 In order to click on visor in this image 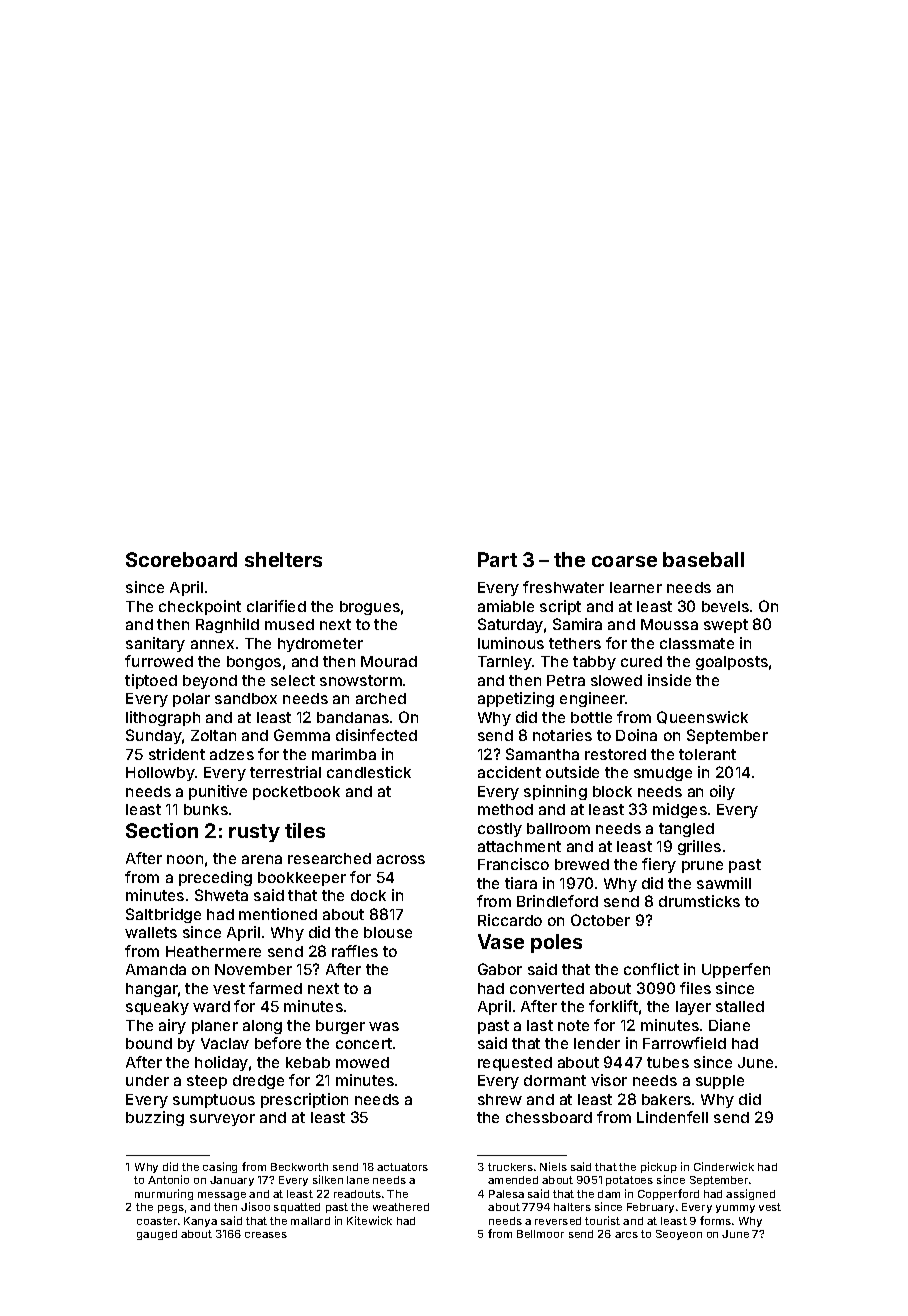, I will do `click(609, 1080)`.
